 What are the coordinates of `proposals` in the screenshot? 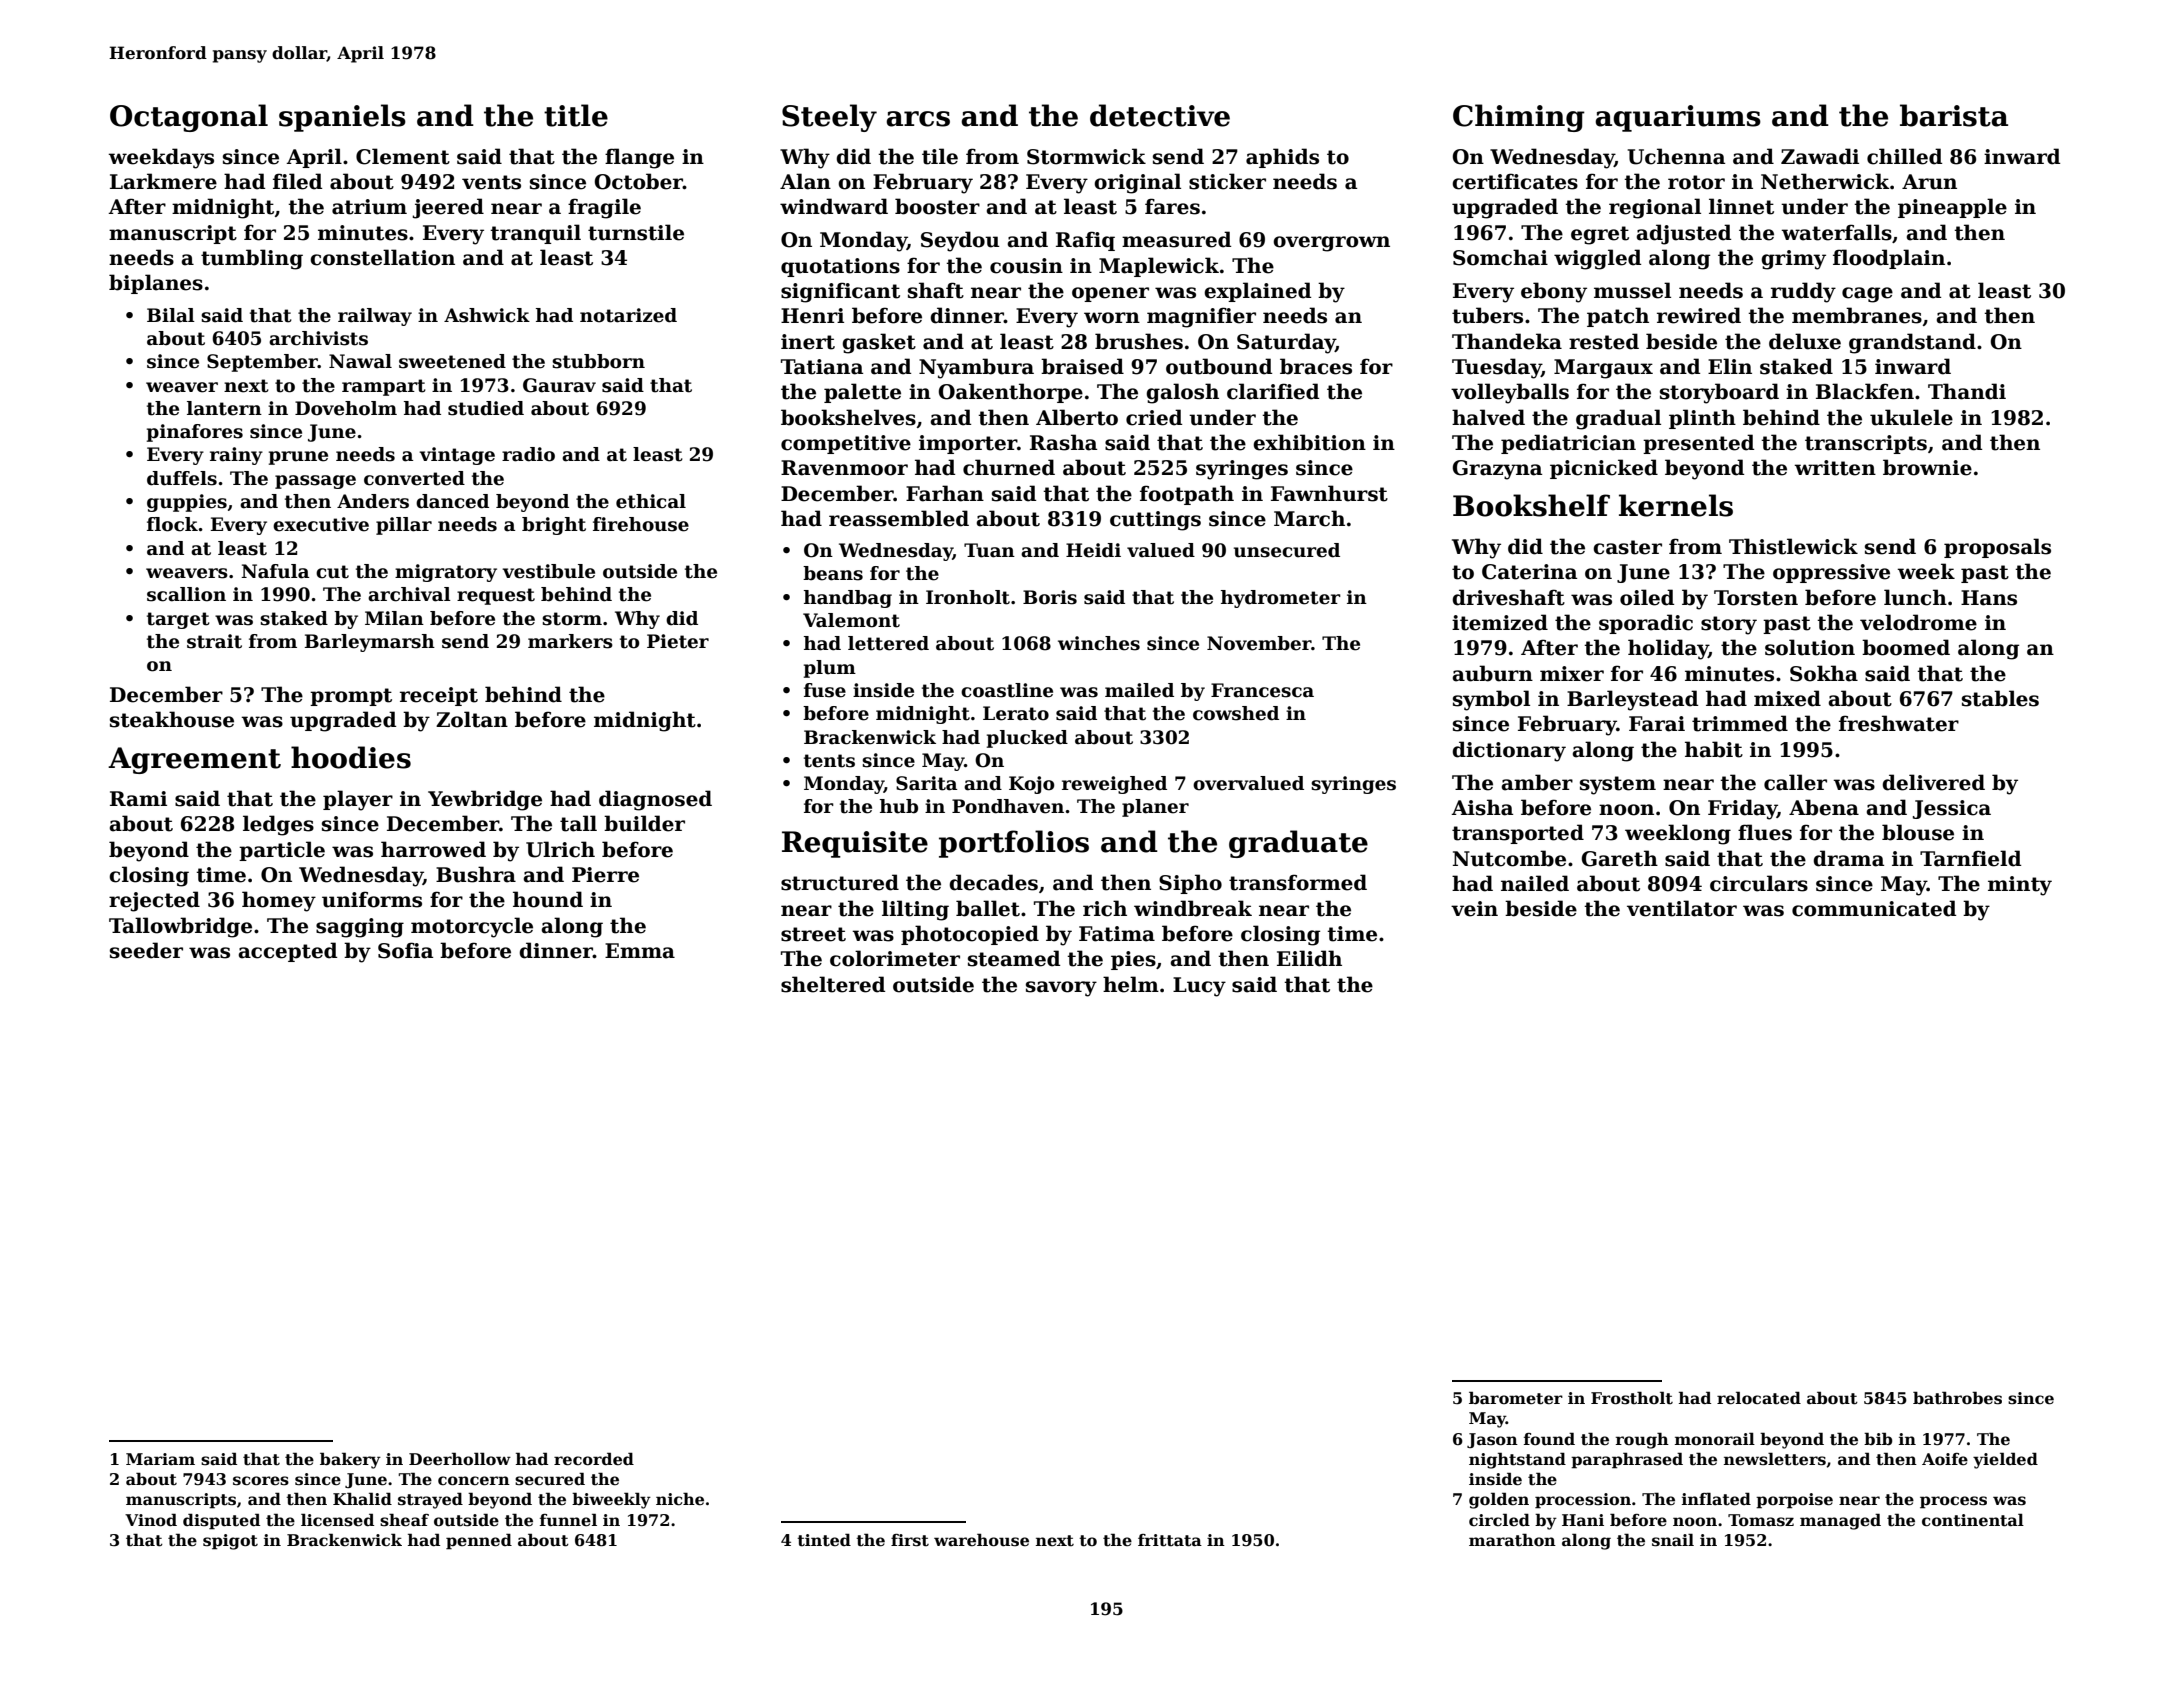 It's located at (1997, 548).
